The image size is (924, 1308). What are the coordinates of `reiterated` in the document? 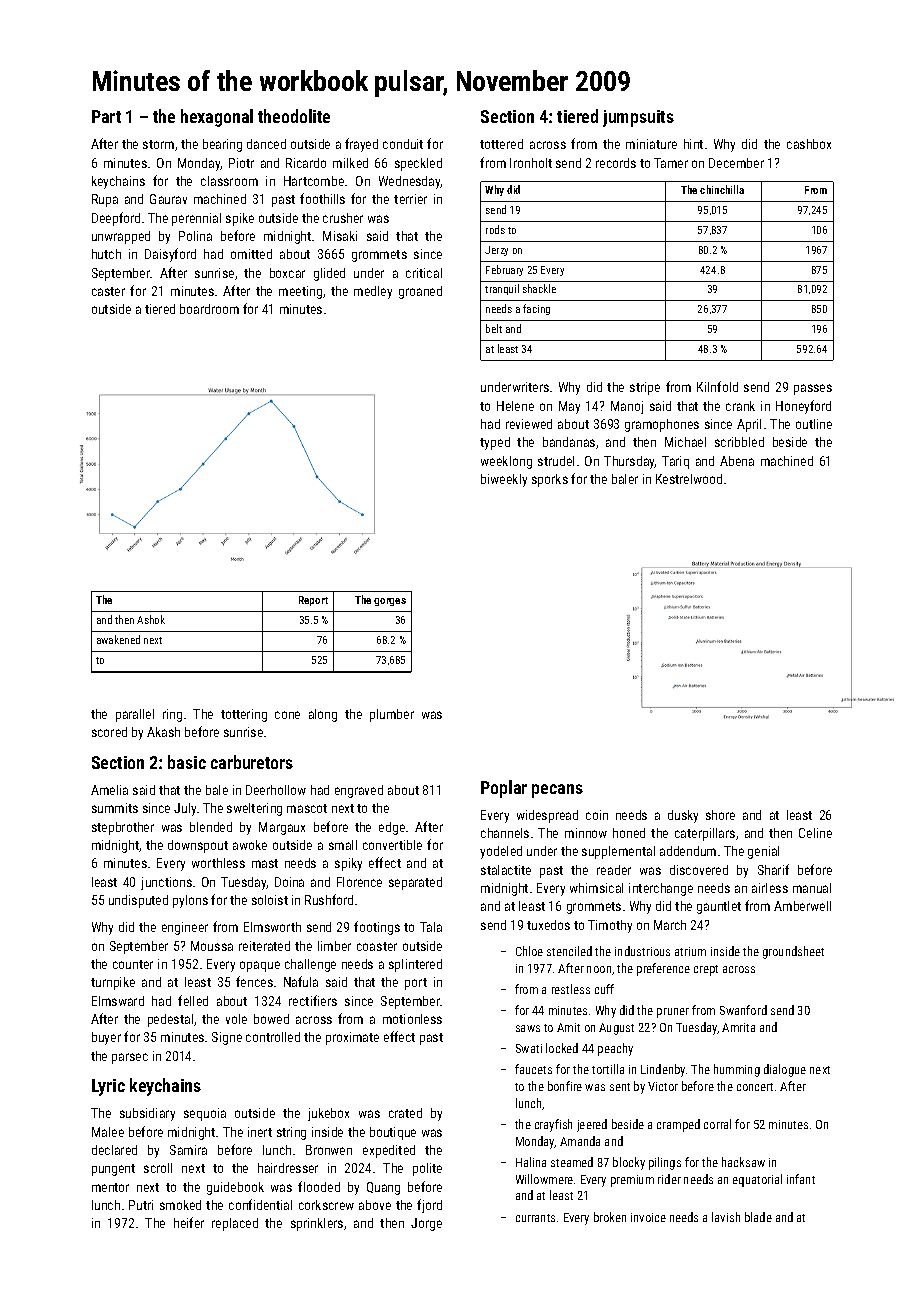 It's located at (264, 946).
